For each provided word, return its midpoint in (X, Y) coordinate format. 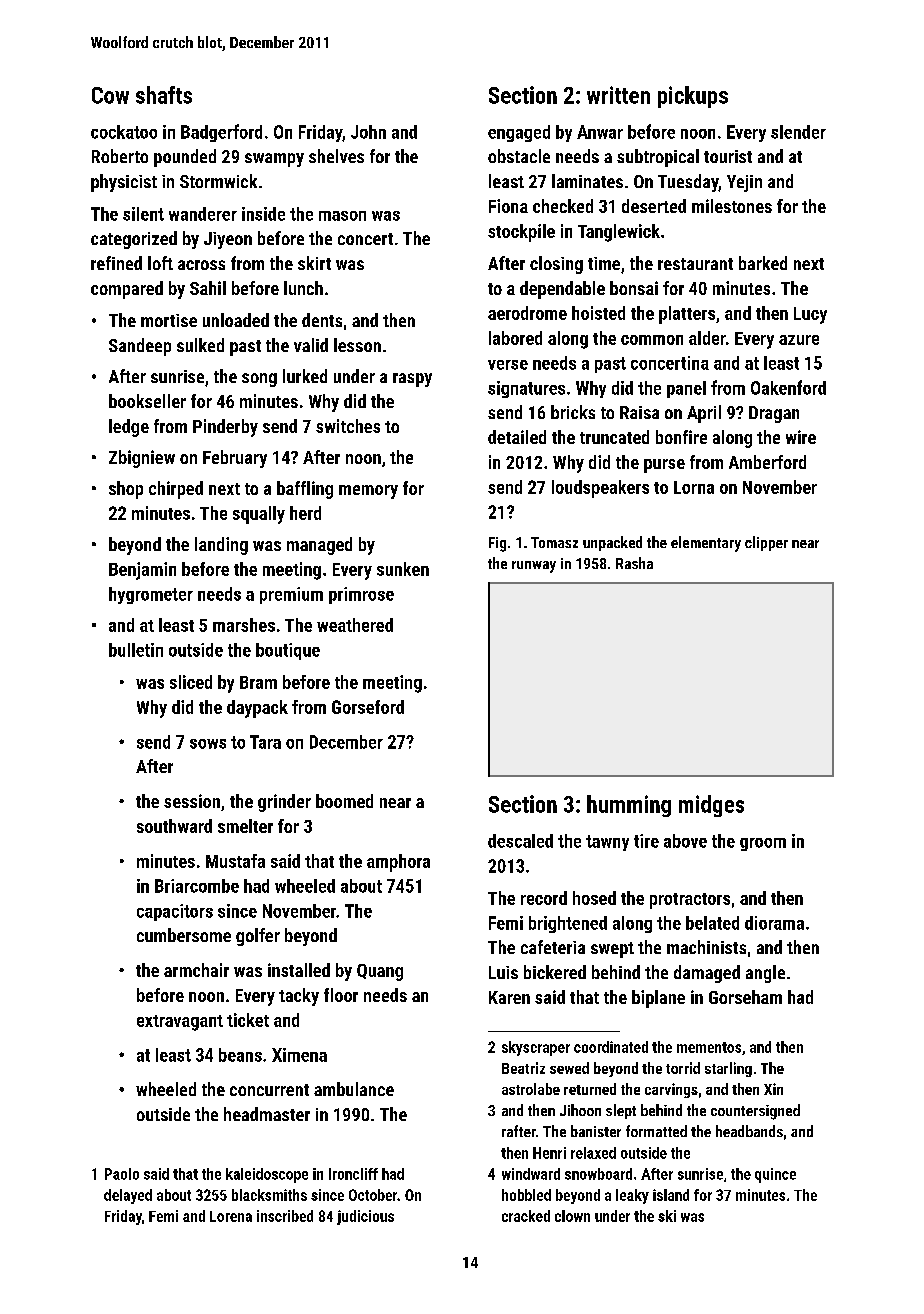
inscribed (285, 1216)
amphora (398, 863)
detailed (517, 437)
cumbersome (184, 935)
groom (763, 844)
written (618, 95)
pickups (693, 97)
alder (707, 338)
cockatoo (124, 132)
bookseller (147, 401)
